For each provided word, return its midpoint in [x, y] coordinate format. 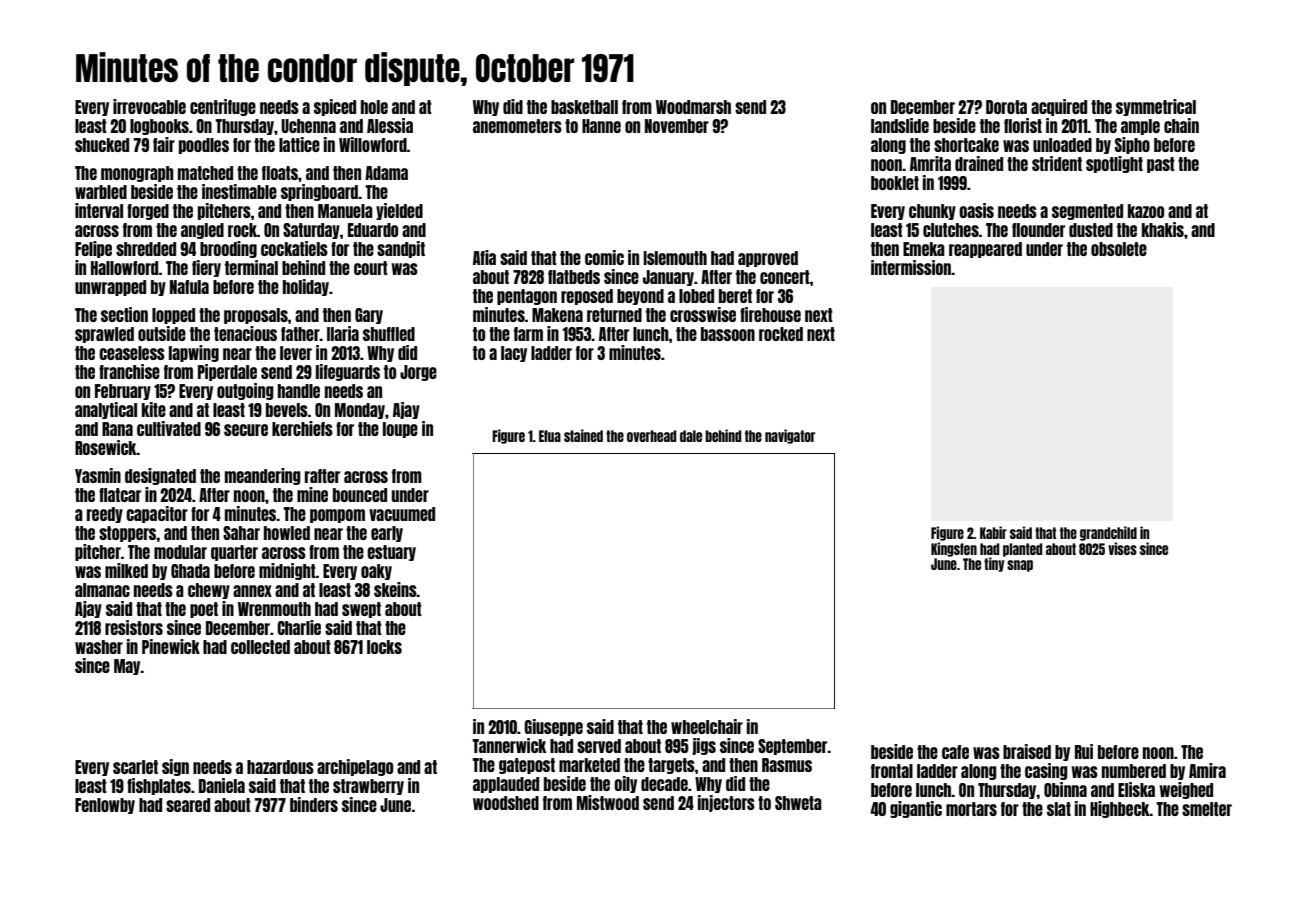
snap [1020, 566]
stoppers [128, 534]
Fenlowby [105, 806]
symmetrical [1156, 107]
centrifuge [223, 107]
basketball [584, 107]
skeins [395, 589]
